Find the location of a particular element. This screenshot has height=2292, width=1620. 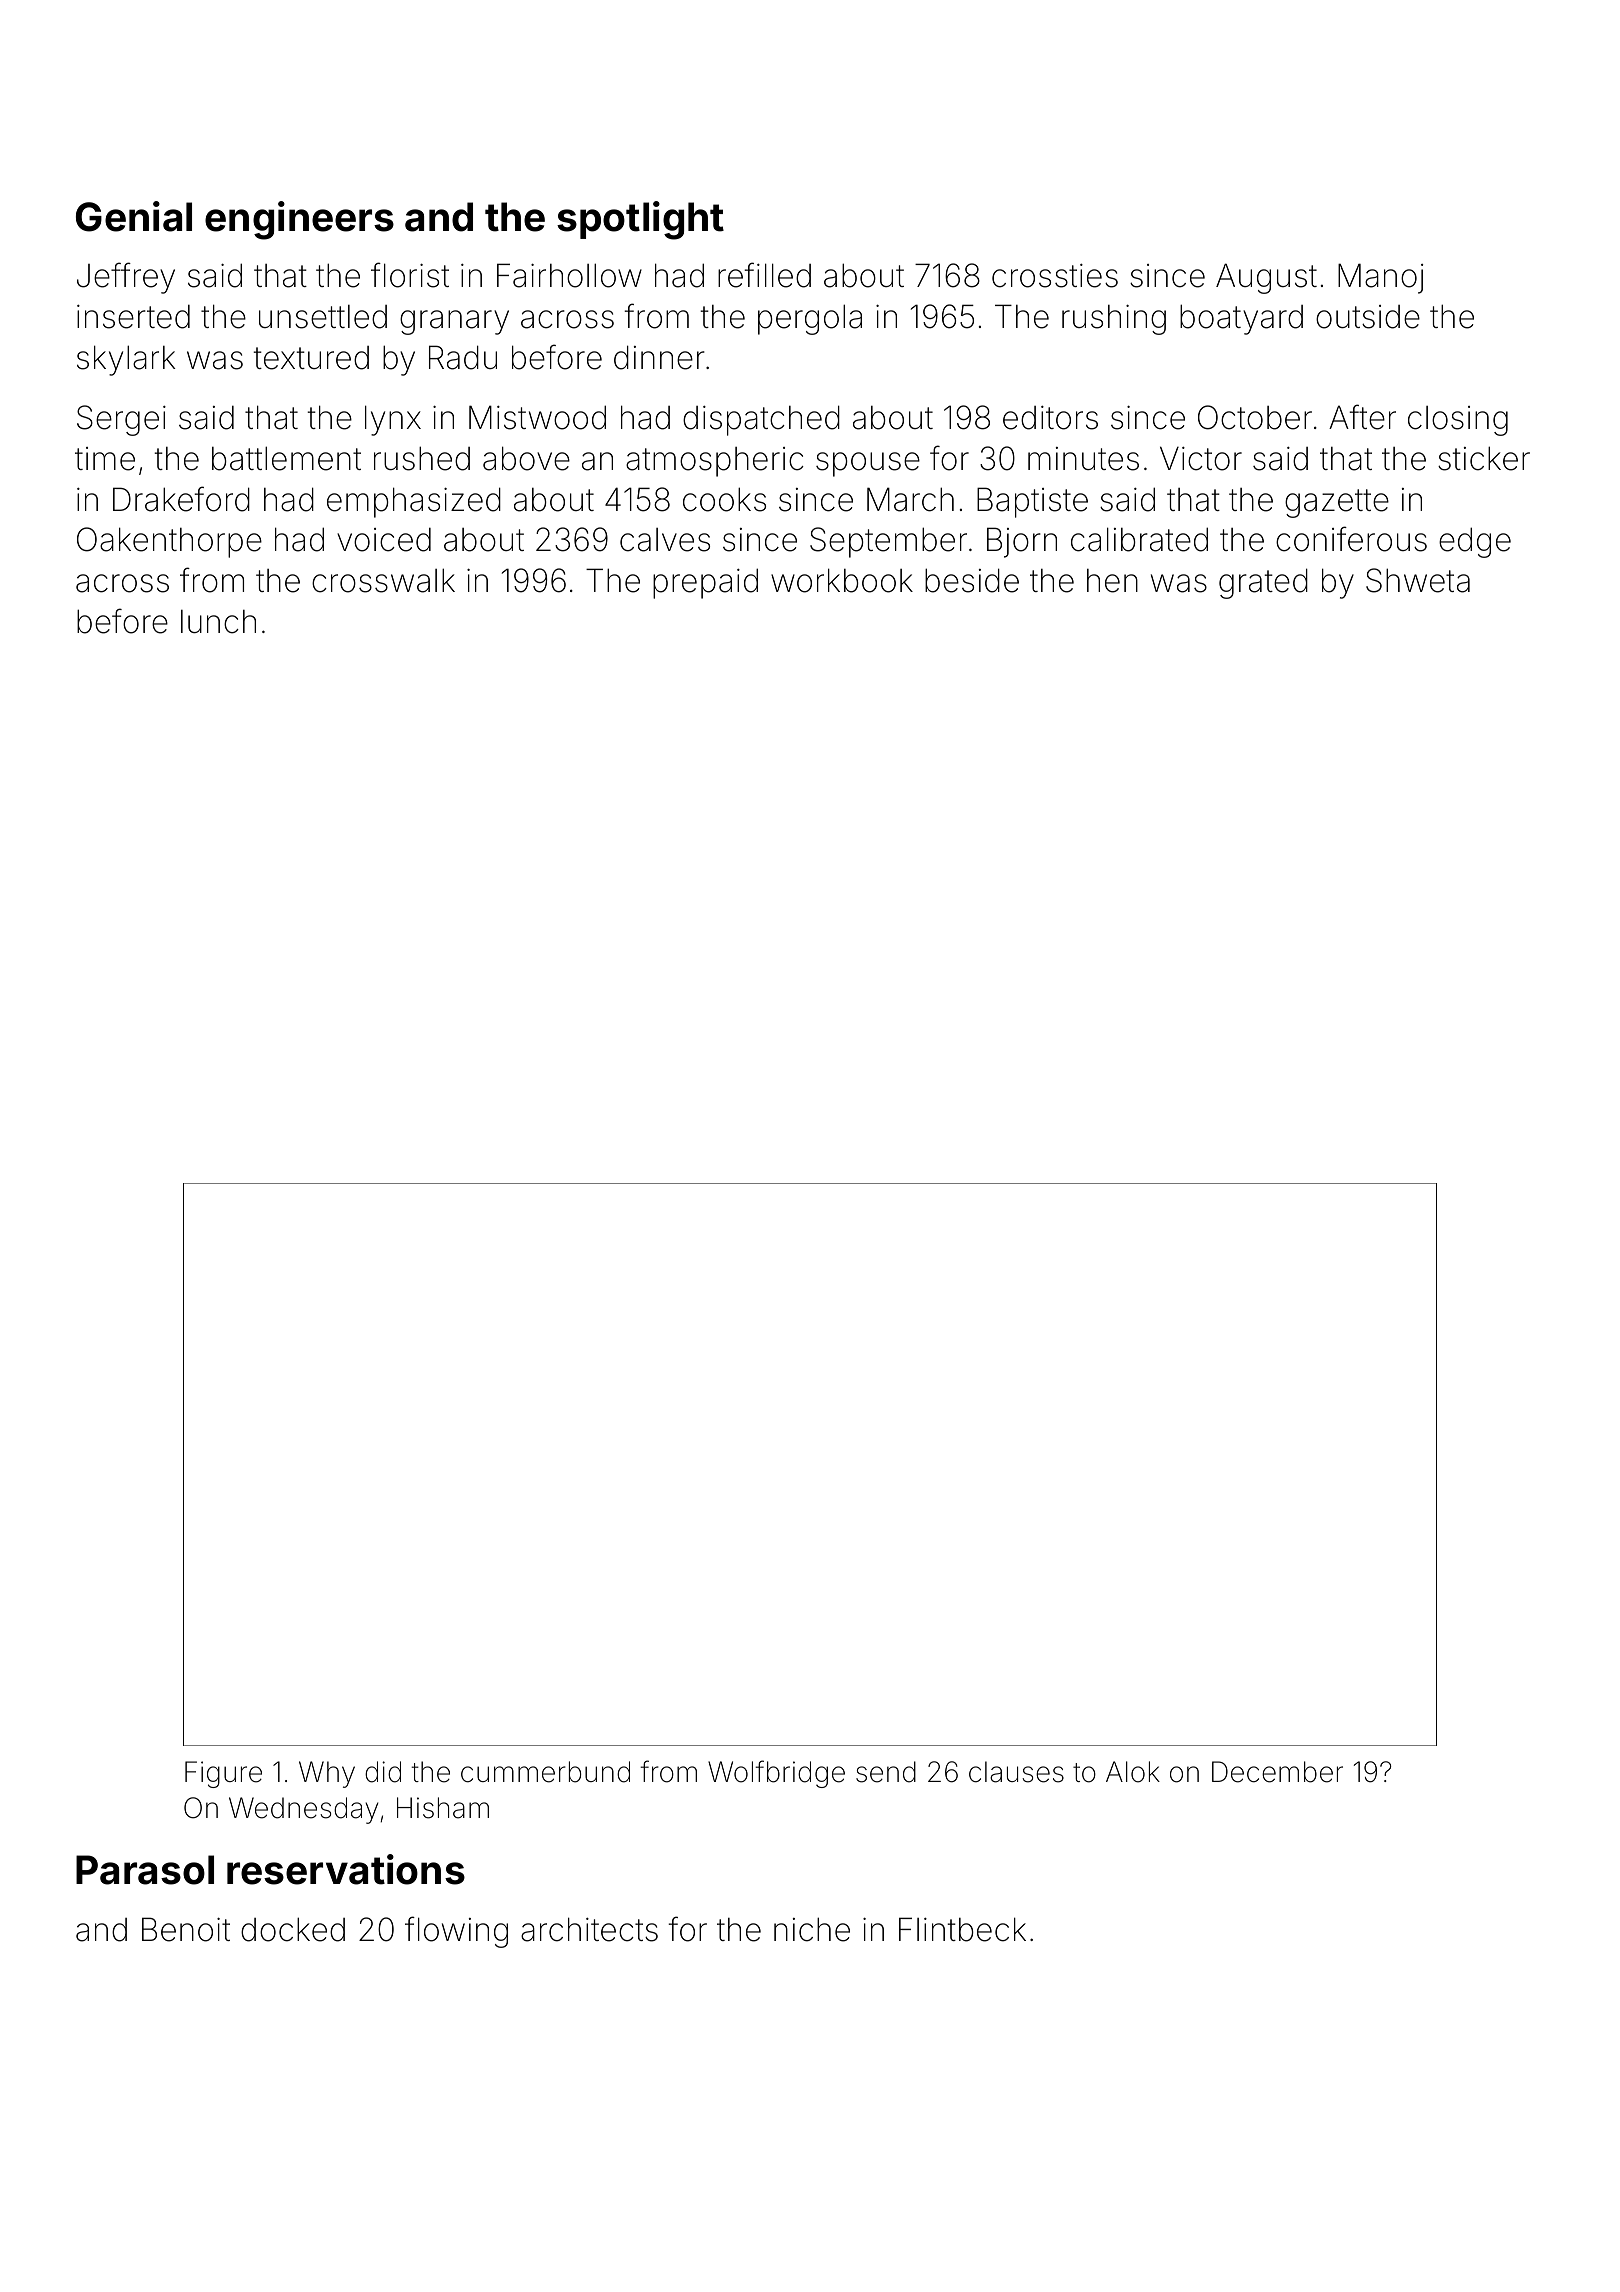

Jeffrey is located at coordinates (126, 278).
